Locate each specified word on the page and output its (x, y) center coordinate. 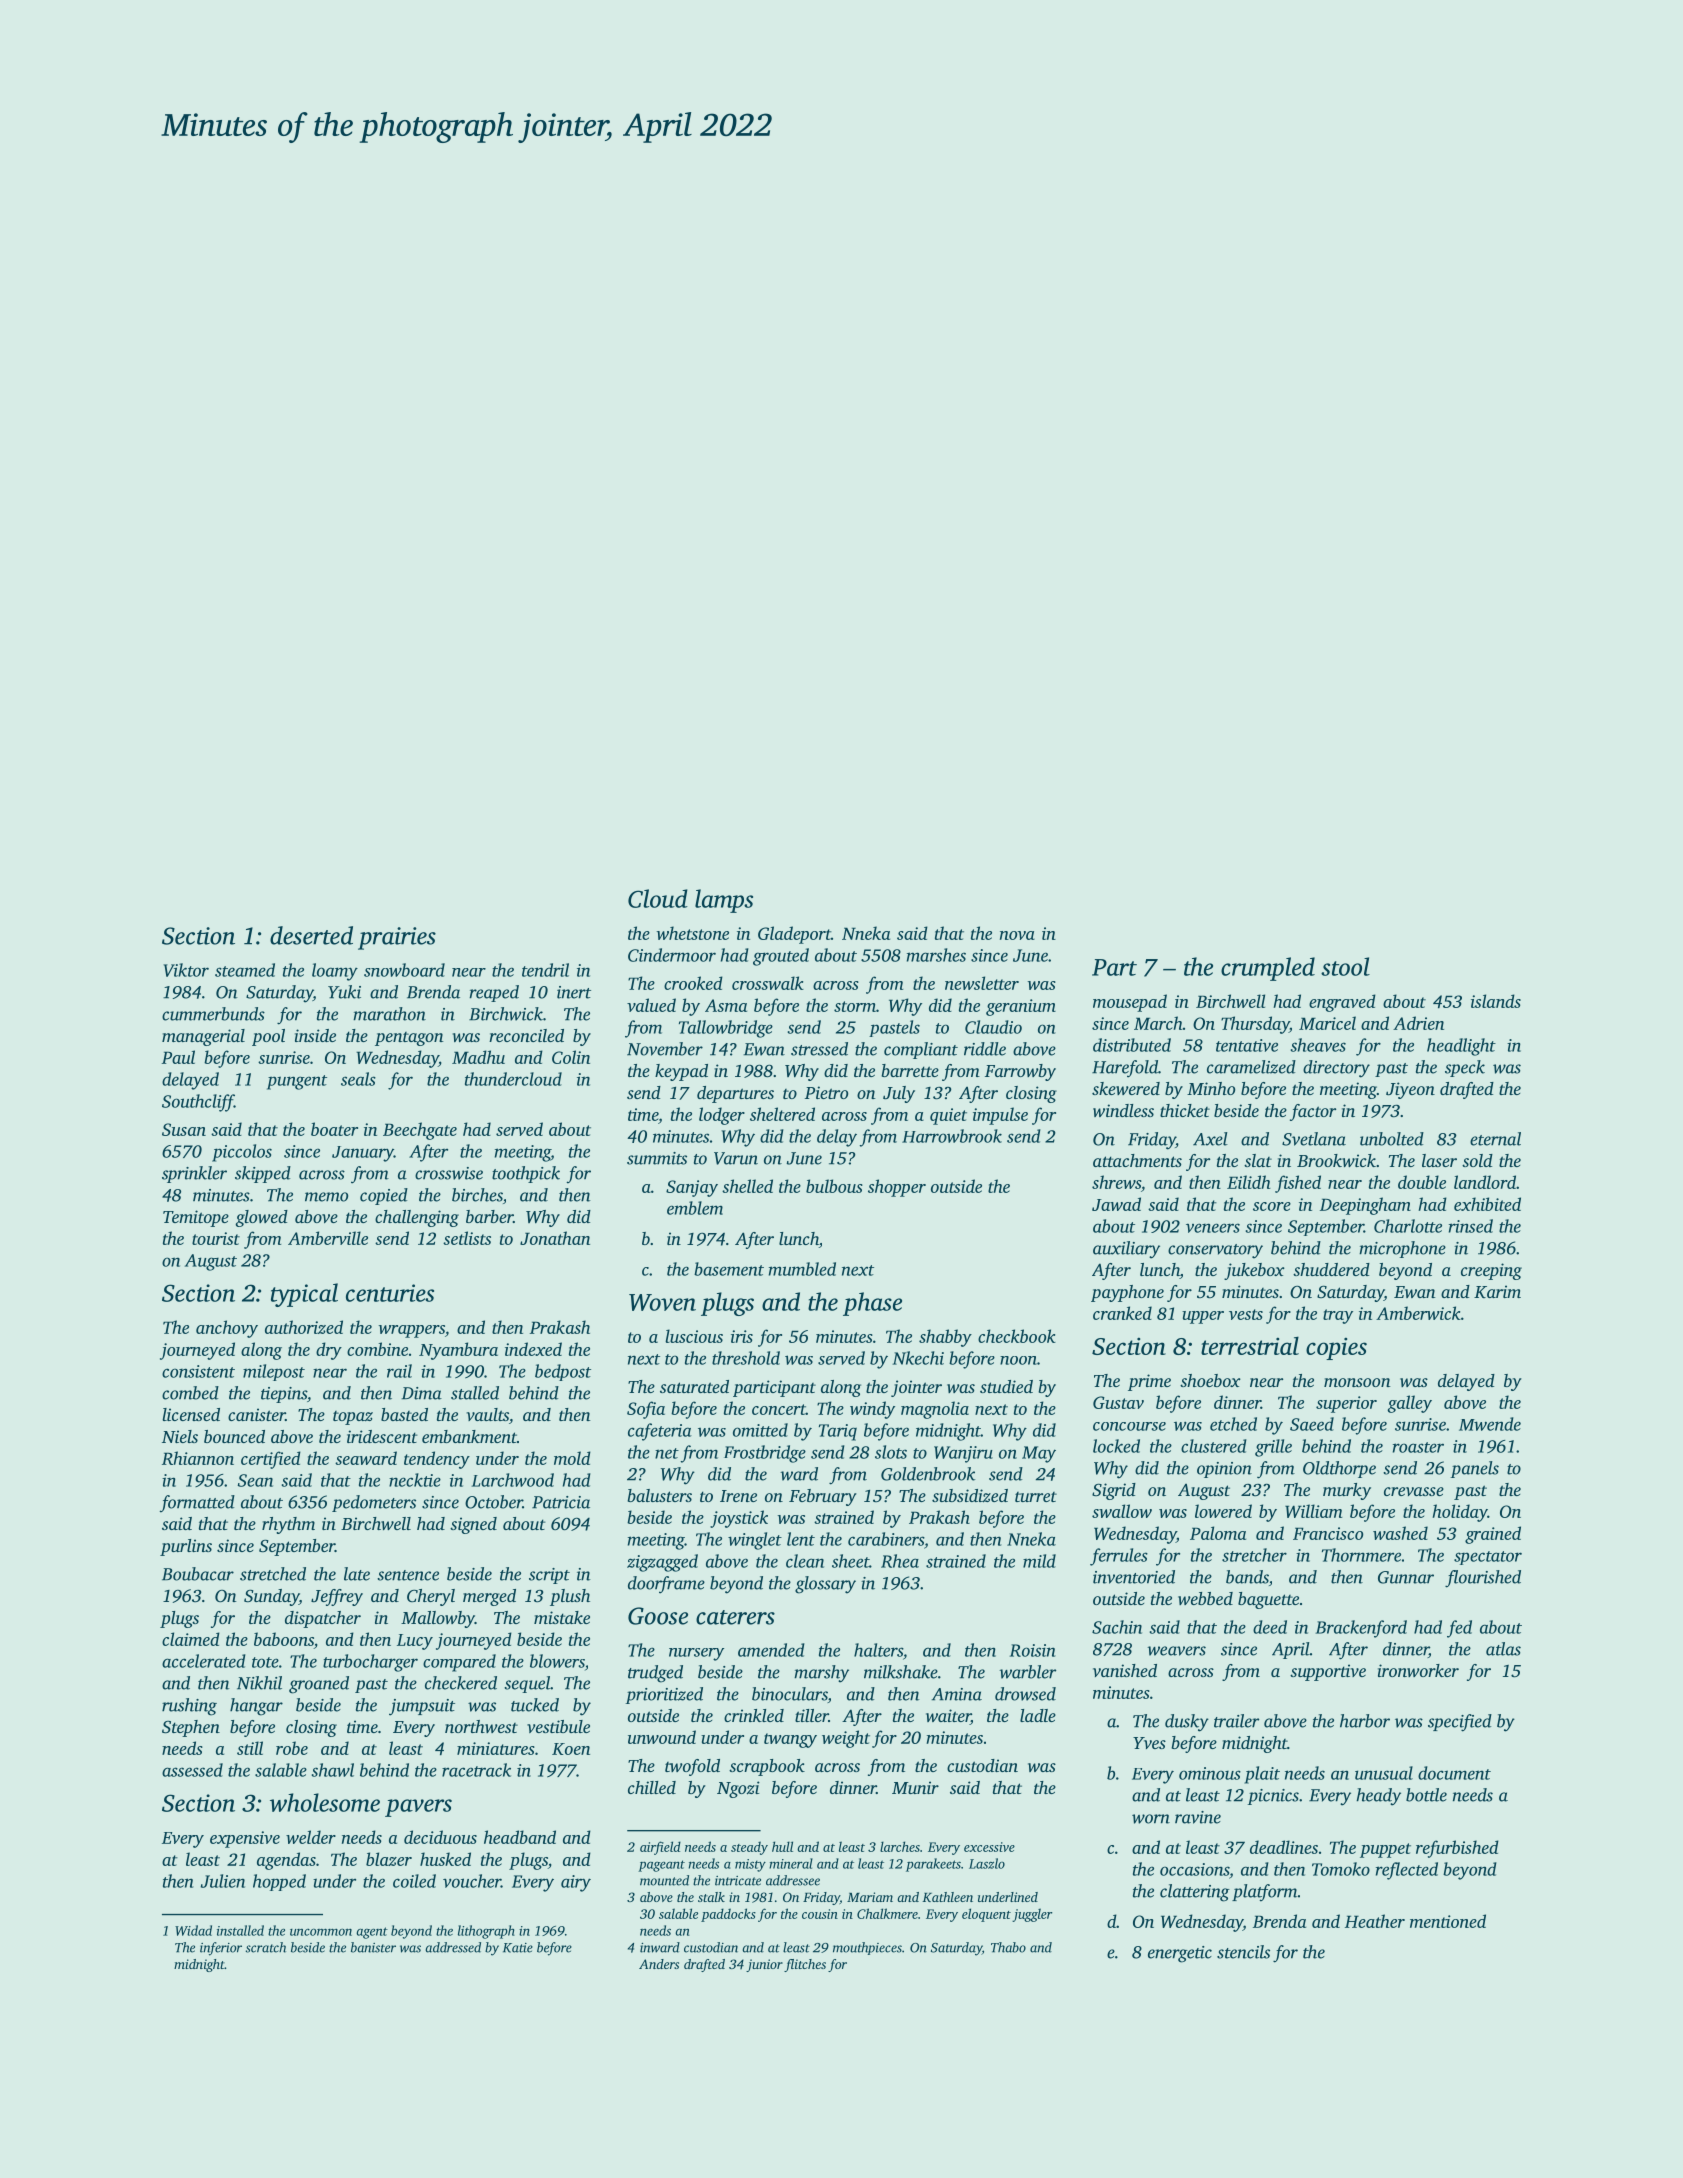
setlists (467, 1238)
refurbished (1457, 1849)
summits (657, 1158)
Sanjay (692, 1188)
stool (1345, 966)
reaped (494, 993)
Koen (571, 1749)
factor (1313, 1112)
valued (651, 1005)
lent (801, 1539)
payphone (1127, 1293)
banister (373, 1947)
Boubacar (198, 1574)
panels (1474, 1469)
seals (358, 1079)
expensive (245, 1839)
